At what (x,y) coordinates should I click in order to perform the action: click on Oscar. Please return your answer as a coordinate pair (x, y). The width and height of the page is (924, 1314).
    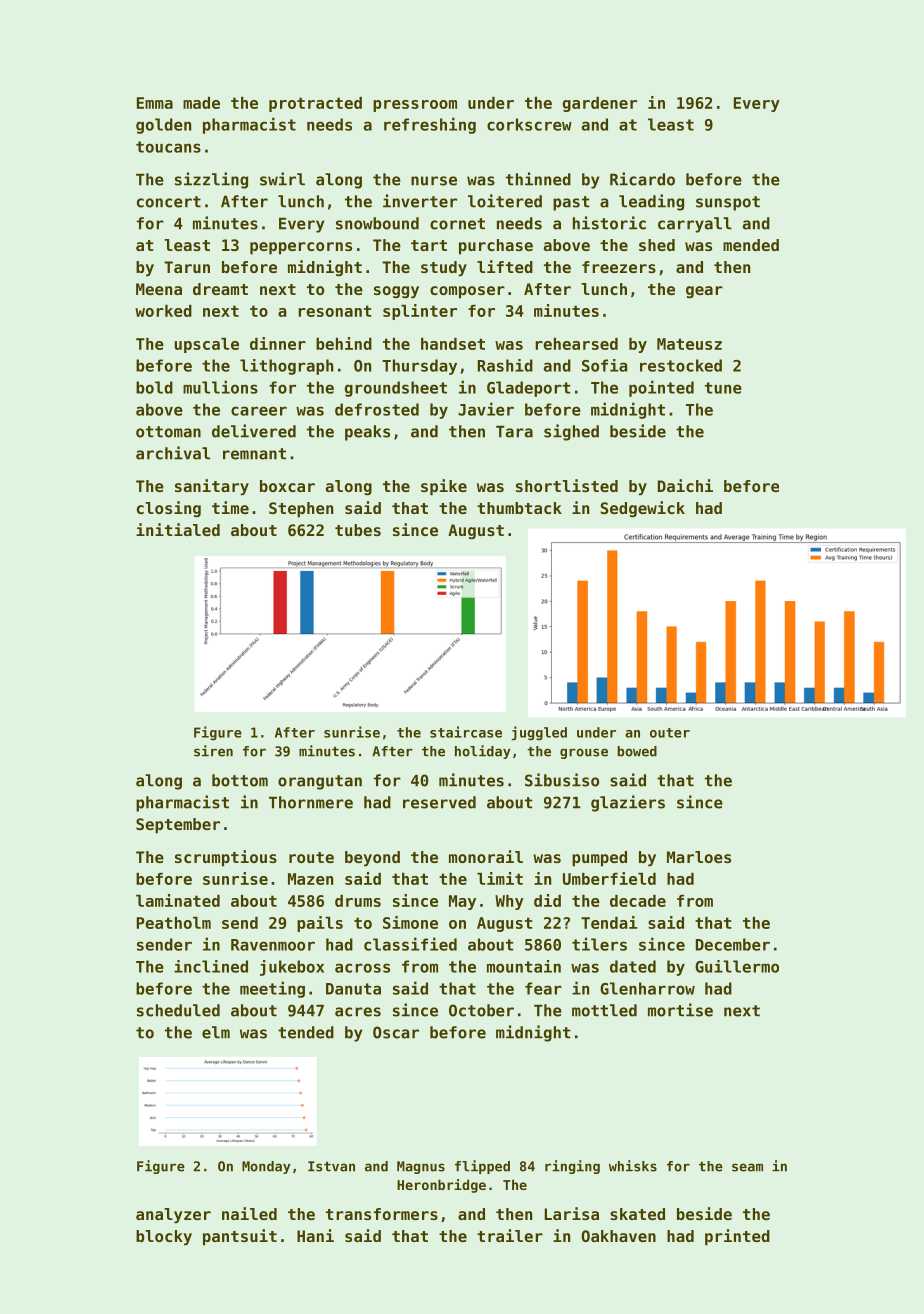
    Looking at the image, I should click on (396, 1032).
